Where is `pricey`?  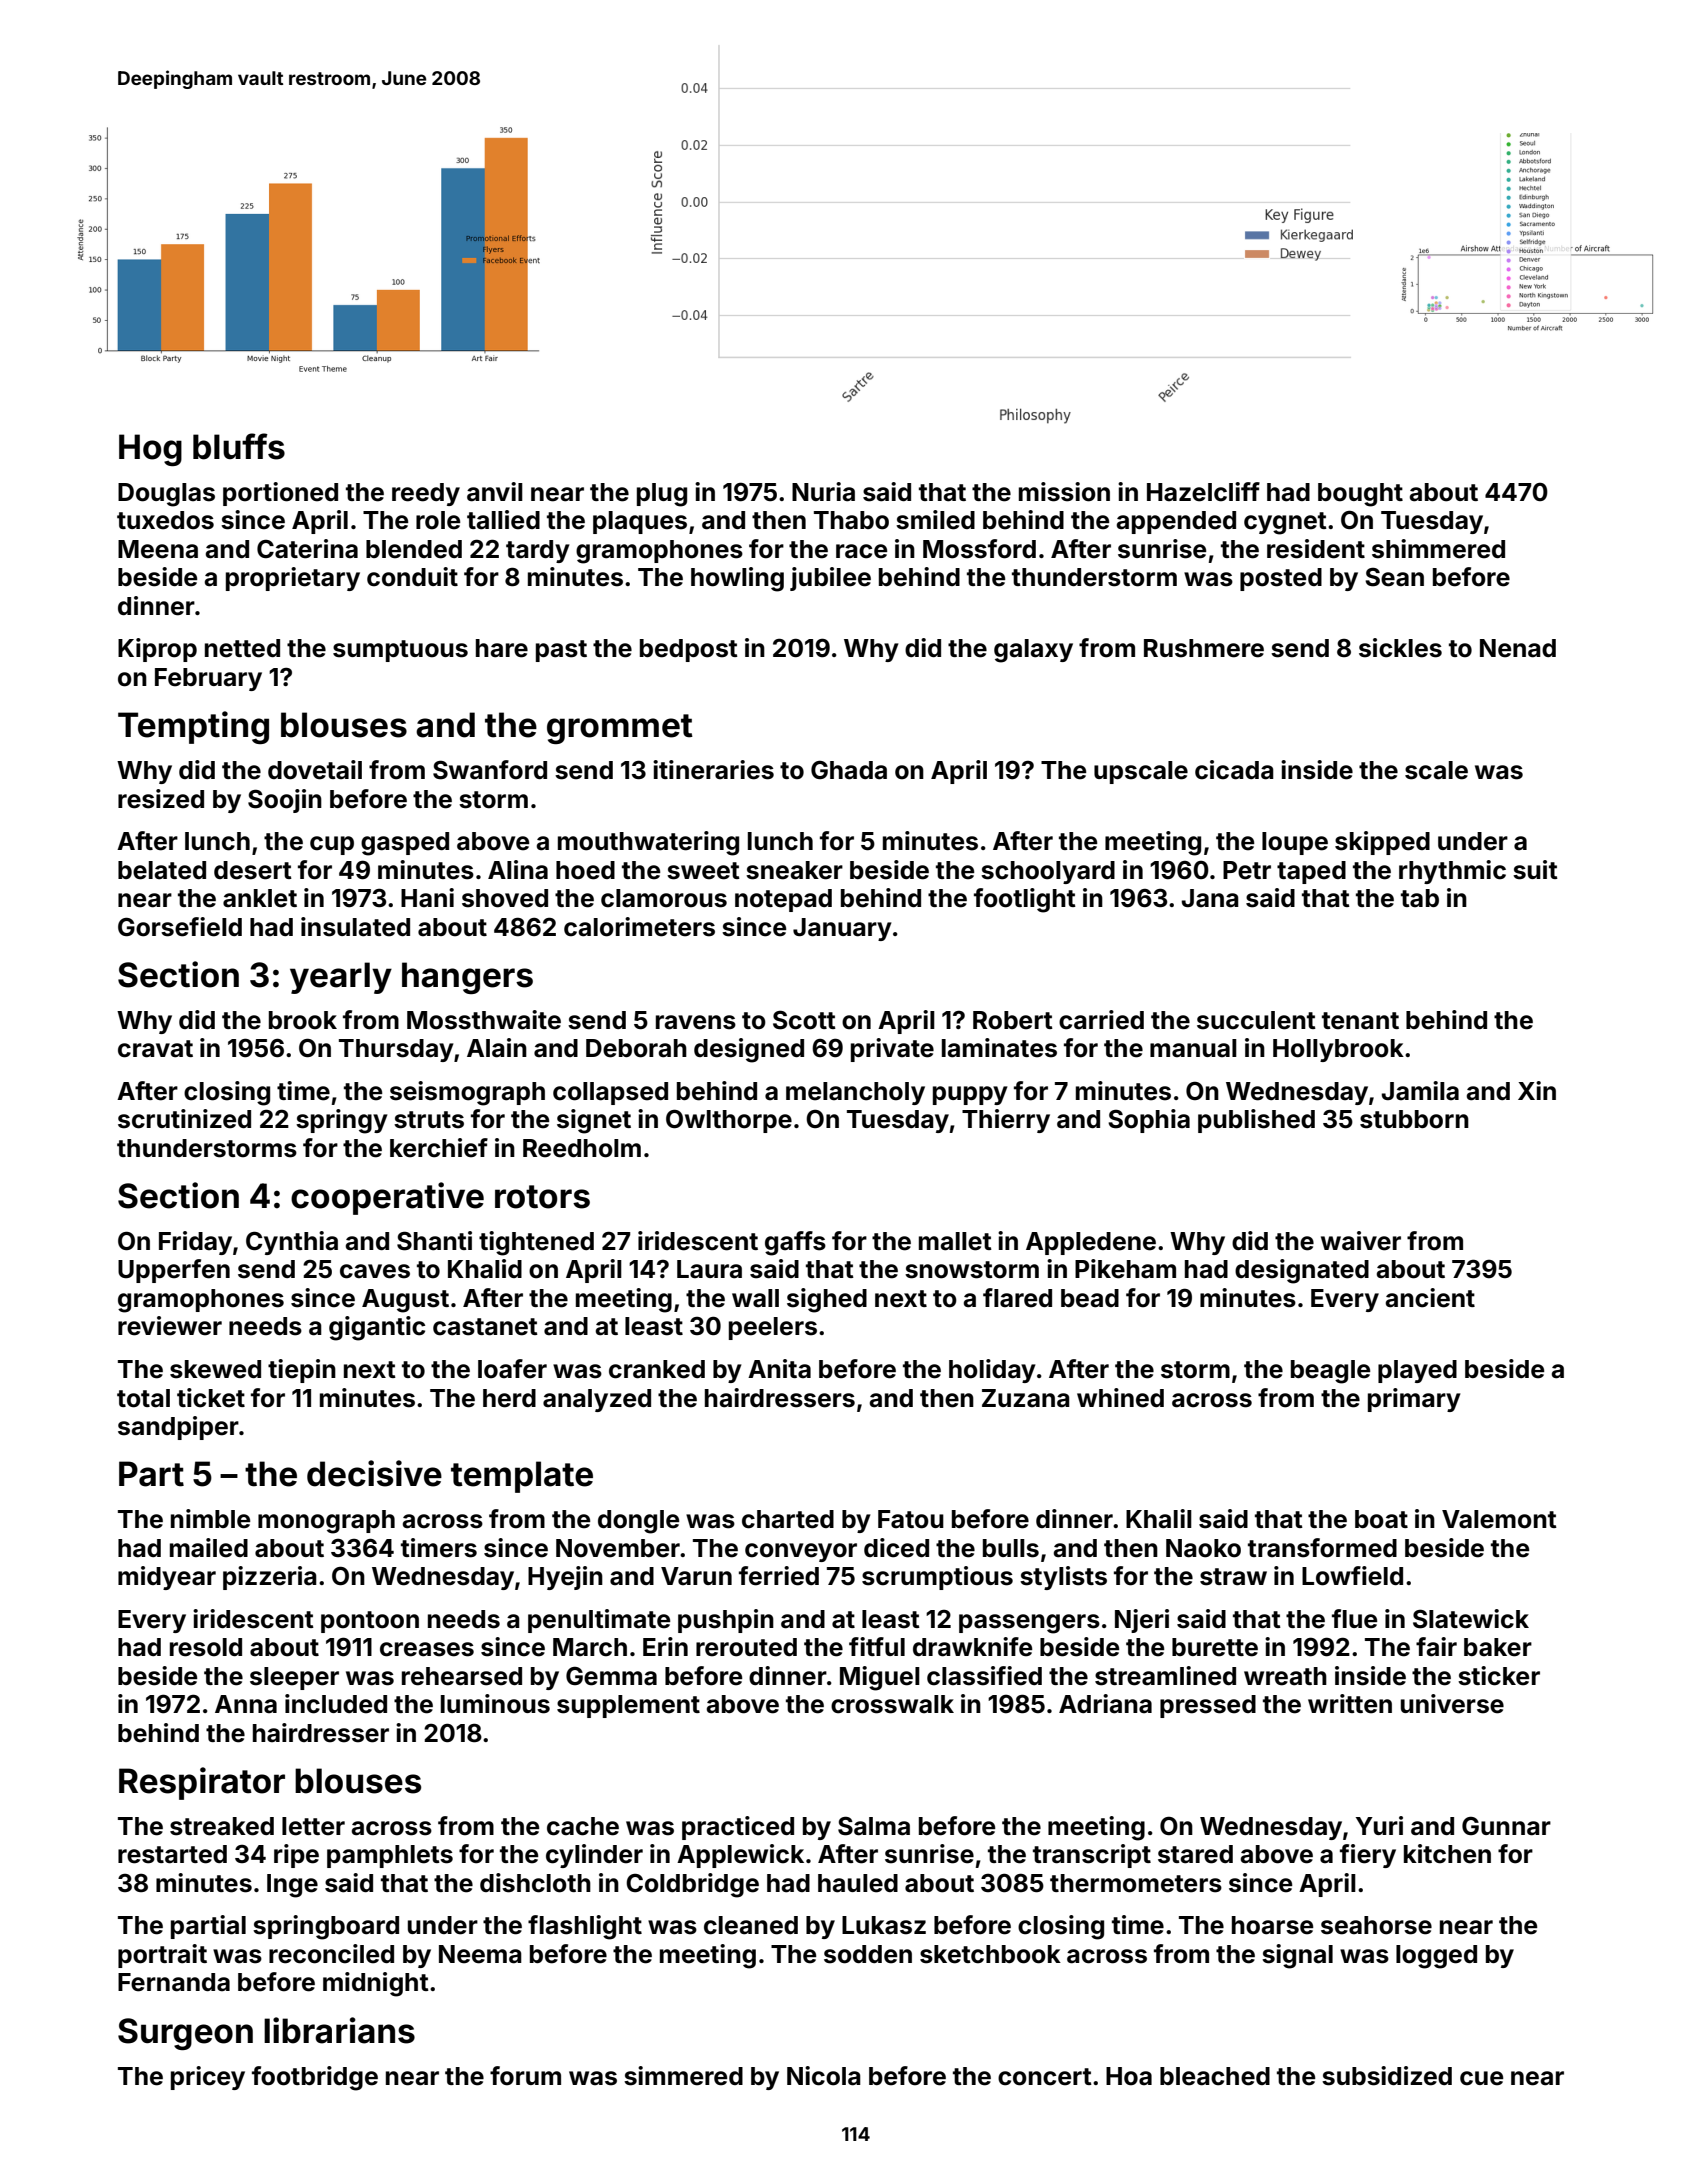 pricey is located at coordinates (208, 2078).
